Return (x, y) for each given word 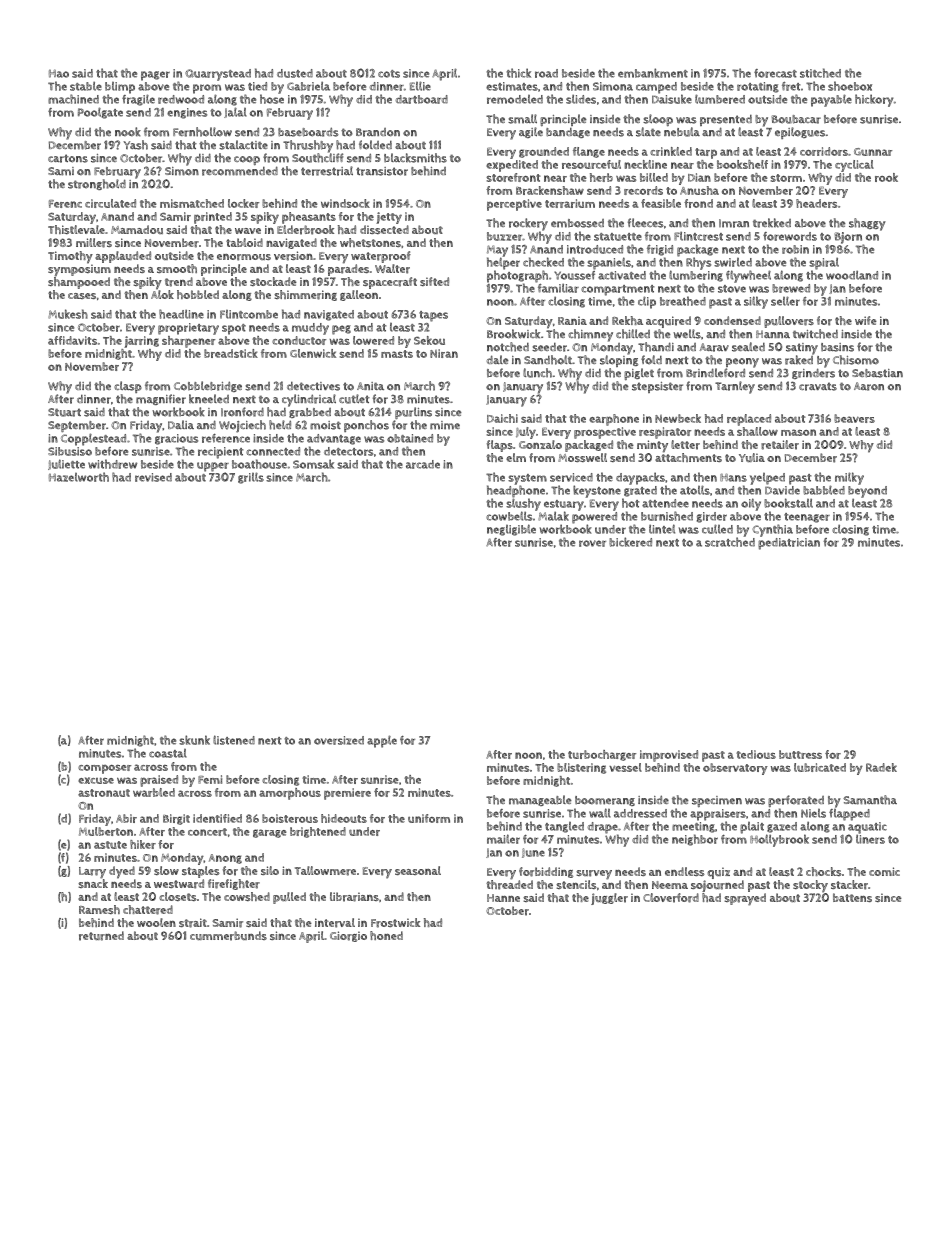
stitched (820, 73)
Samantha (870, 800)
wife (866, 320)
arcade (423, 464)
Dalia (181, 424)
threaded (509, 885)
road (546, 73)
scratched (730, 542)
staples (201, 872)
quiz (718, 873)
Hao (59, 73)
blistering (581, 768)
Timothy (70, 257)
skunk (194, 740)
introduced (595, 249)
